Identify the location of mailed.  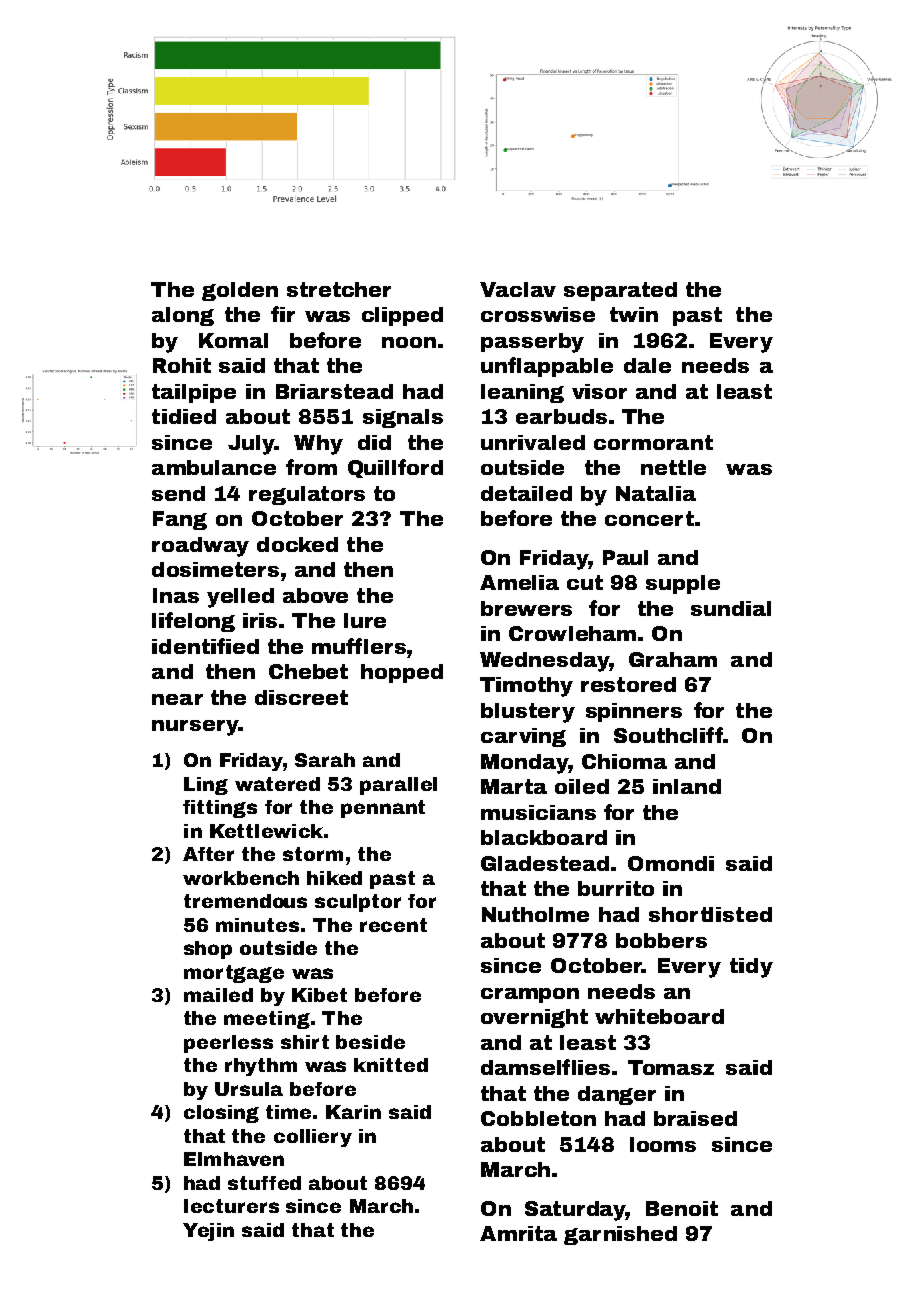
(218, 995).
